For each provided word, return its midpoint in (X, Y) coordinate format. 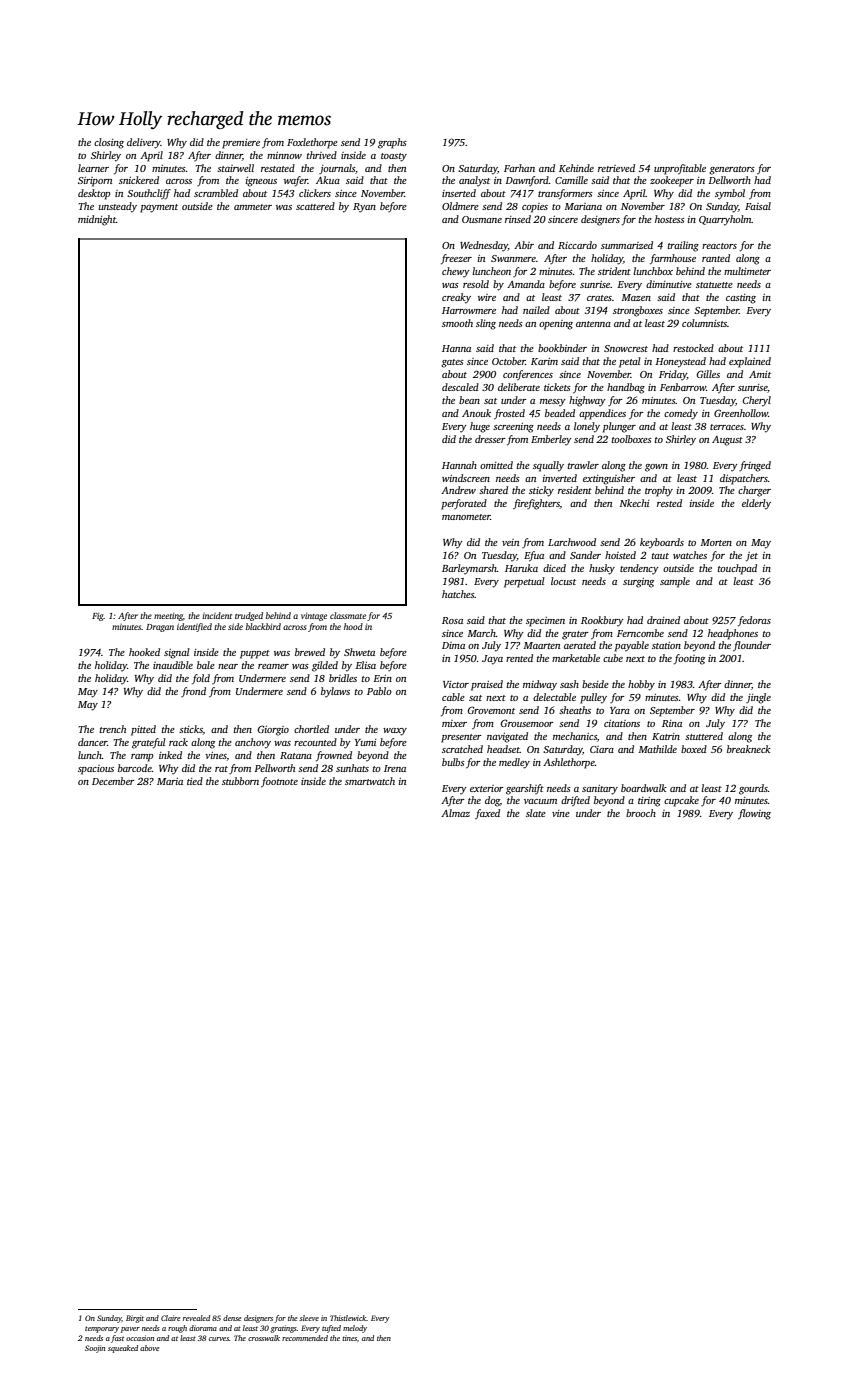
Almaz (455, 813)
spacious (96, 770)
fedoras (754, 621)
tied (195, 781)
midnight (97, 220)
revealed (196, 1318)
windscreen (466, 478)
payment (159, 208)
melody (355, 1329)
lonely (587, 427)
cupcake (681, 801)
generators (732, 170)
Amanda (526, 284)
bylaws (335, 692)
